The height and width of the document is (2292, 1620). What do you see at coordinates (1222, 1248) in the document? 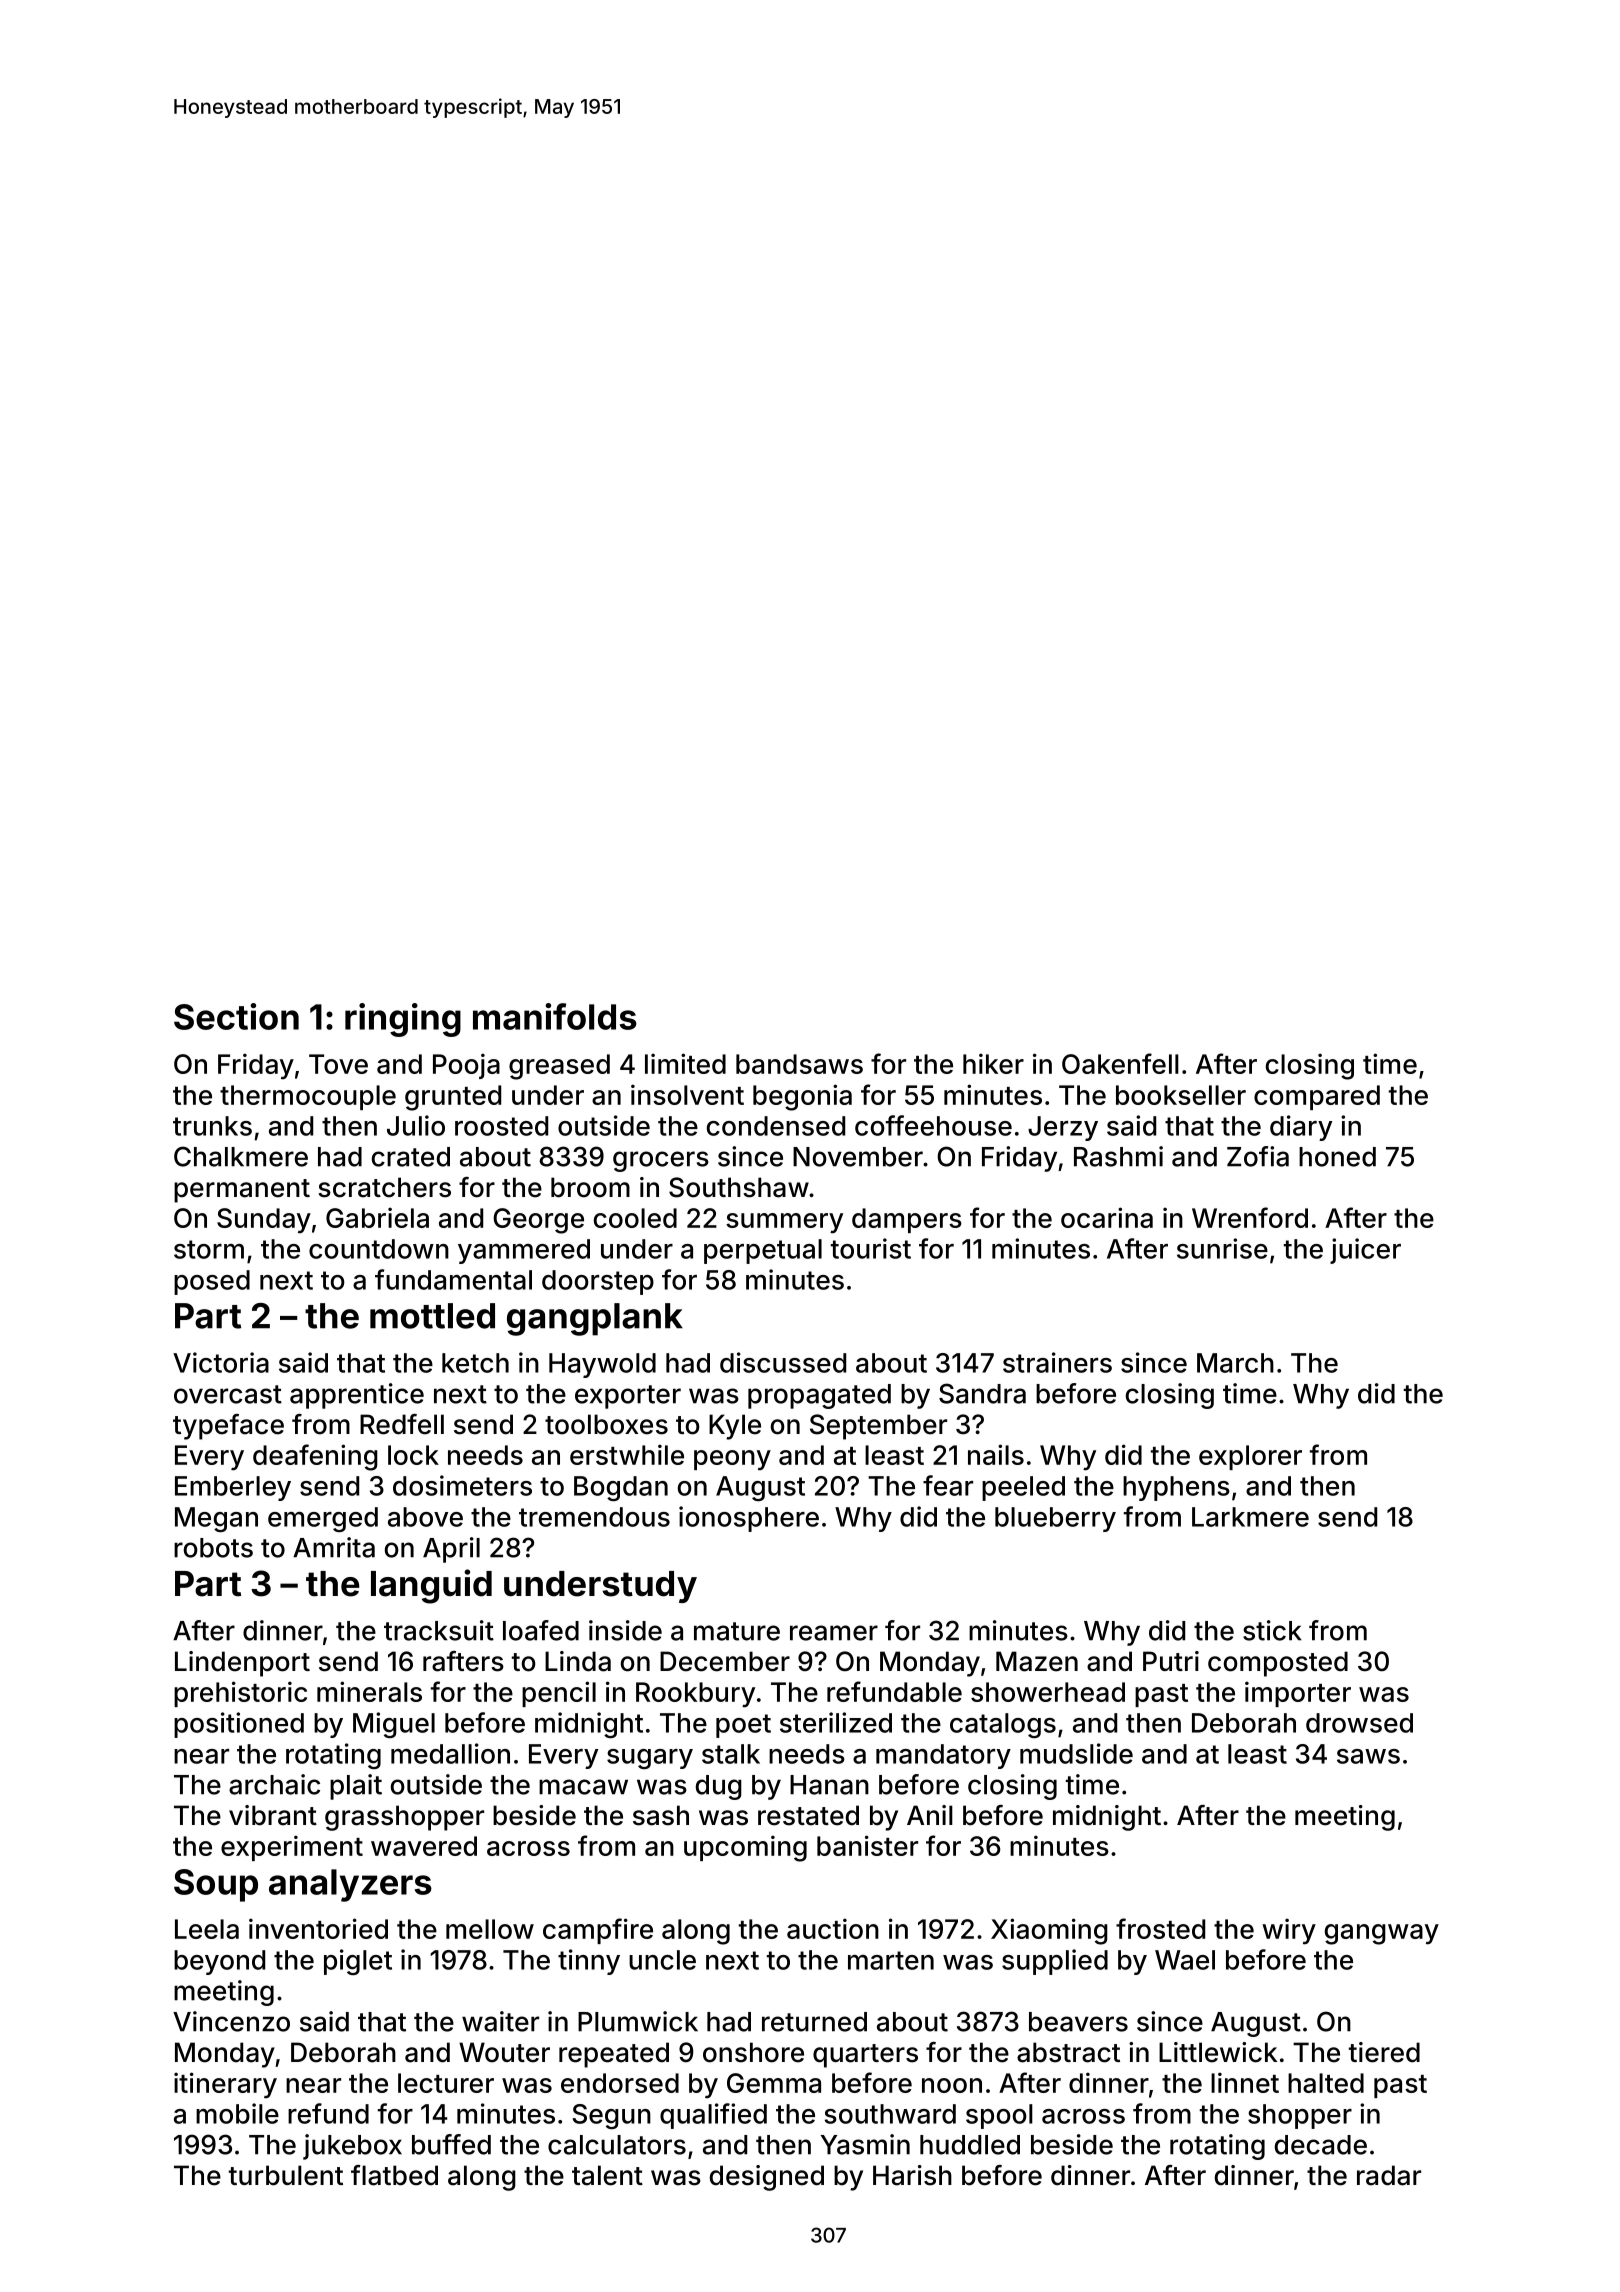
I see `sunrise` at bounding box center [1222, 1248].
